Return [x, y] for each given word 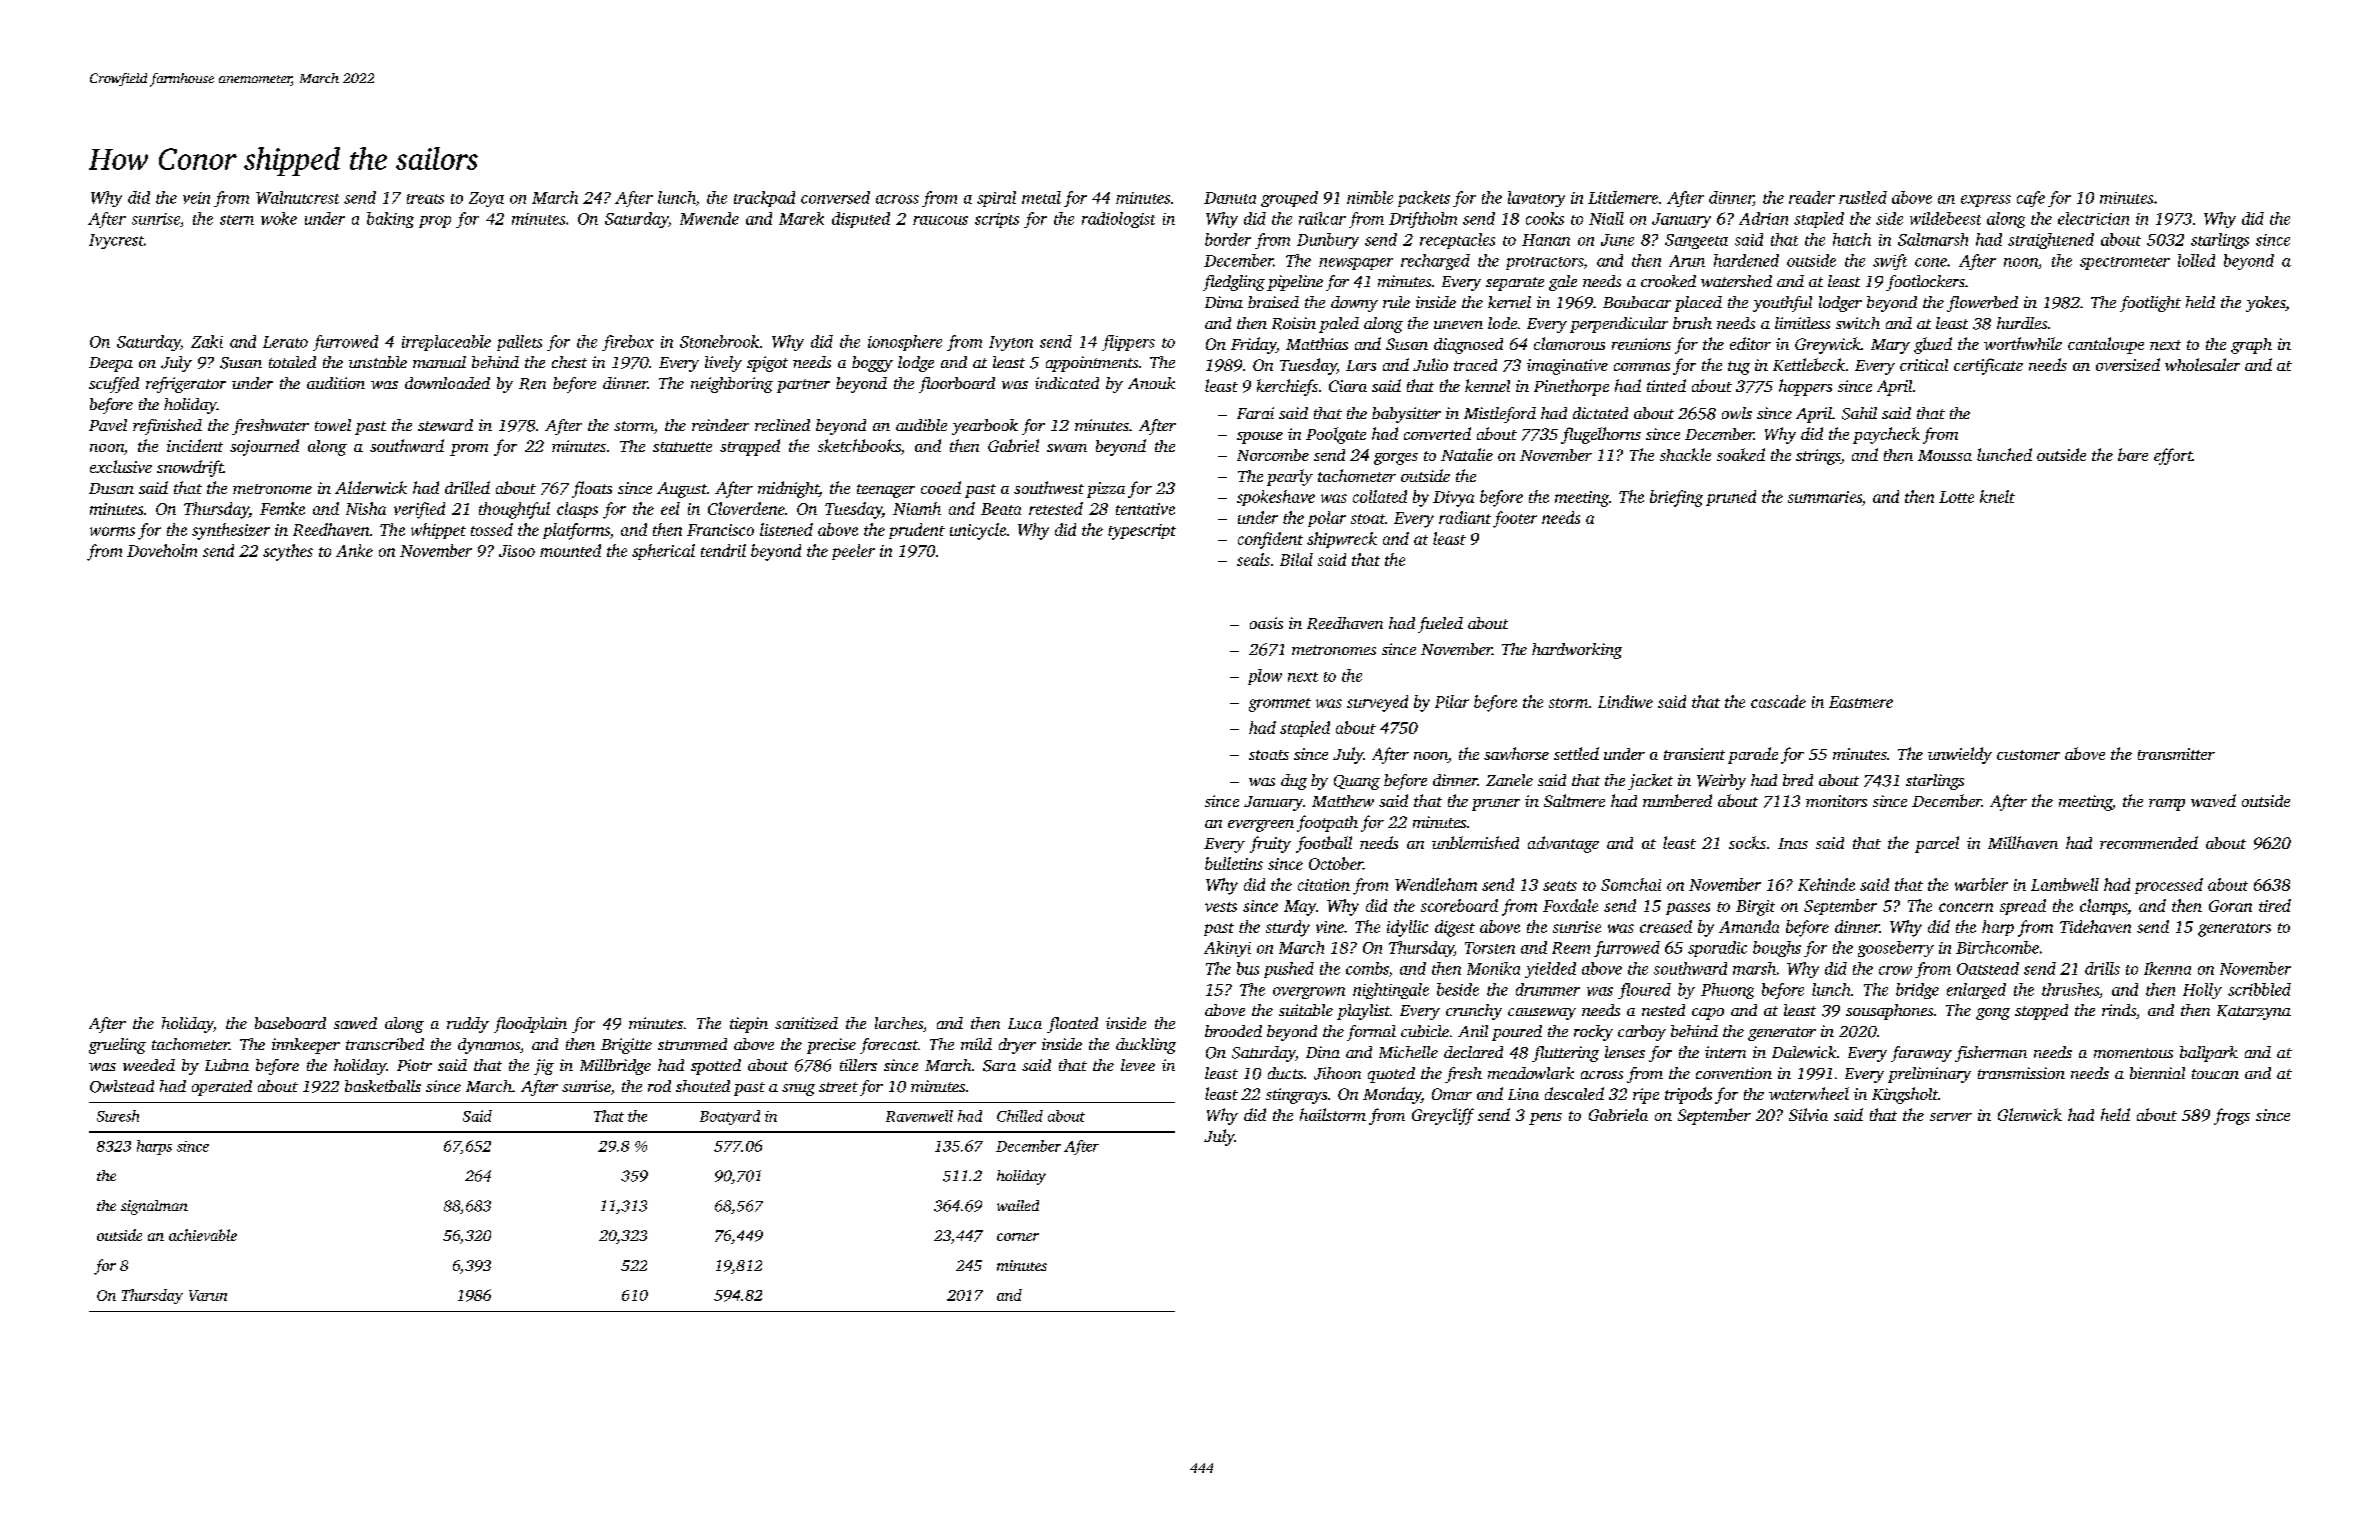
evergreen [1261, 826]
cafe [2031, 199]
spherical [663, 552]
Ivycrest [116, 241]
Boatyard [730, 1117]
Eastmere [1861, 702]
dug [1294, 782]
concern [1966, 907]
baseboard [290, 1023]
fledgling [1234, 283]
